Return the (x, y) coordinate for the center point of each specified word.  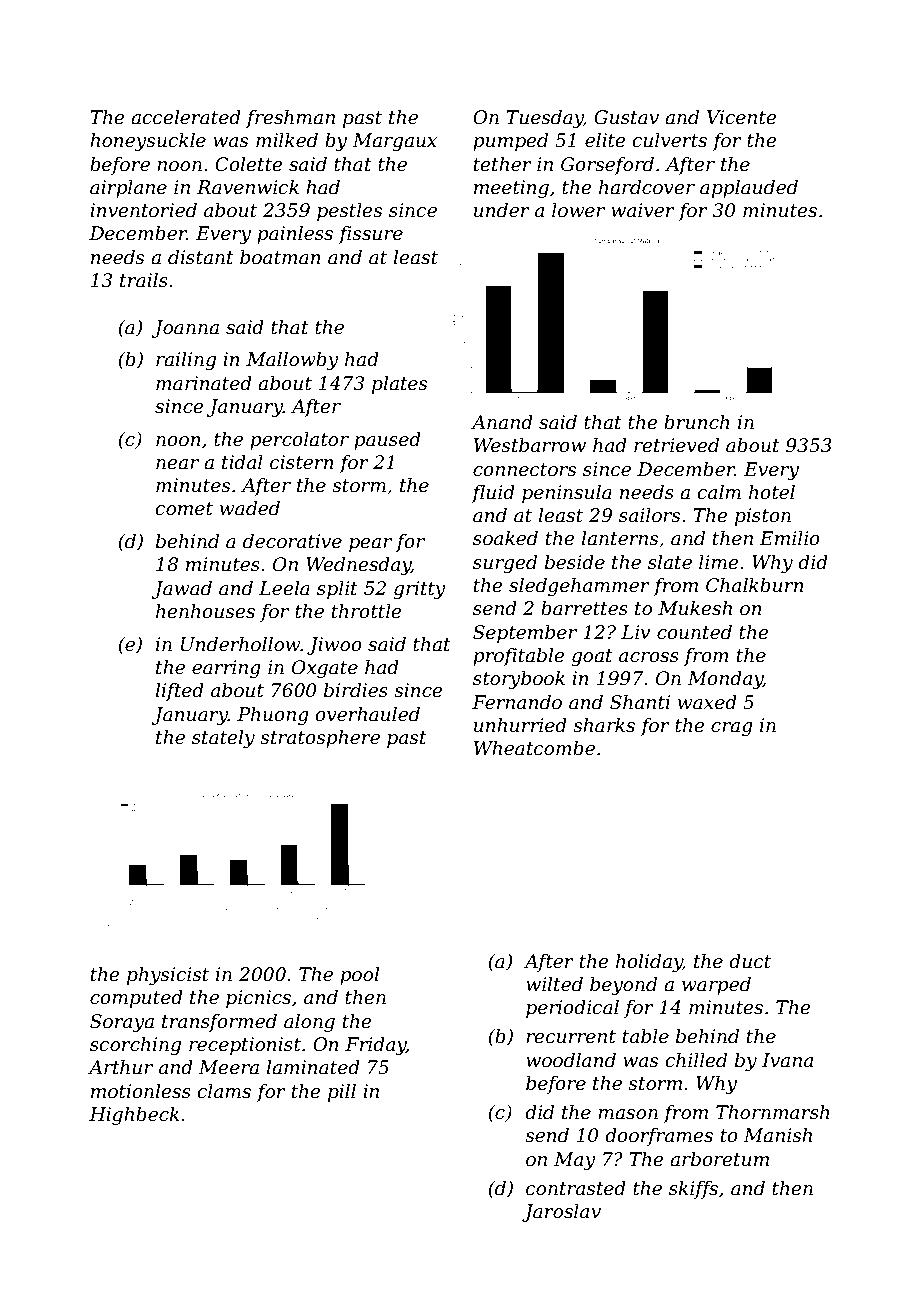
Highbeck (134, 1116)
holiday (649, 963)
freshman (290, 119)
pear (370, 545)
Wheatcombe (534, 748)
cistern (302, 462)
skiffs (693, 1190)
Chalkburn (755, 585)
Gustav (626, 117)
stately (223, 739)
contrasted (576, 1188)
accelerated (186, 117)
